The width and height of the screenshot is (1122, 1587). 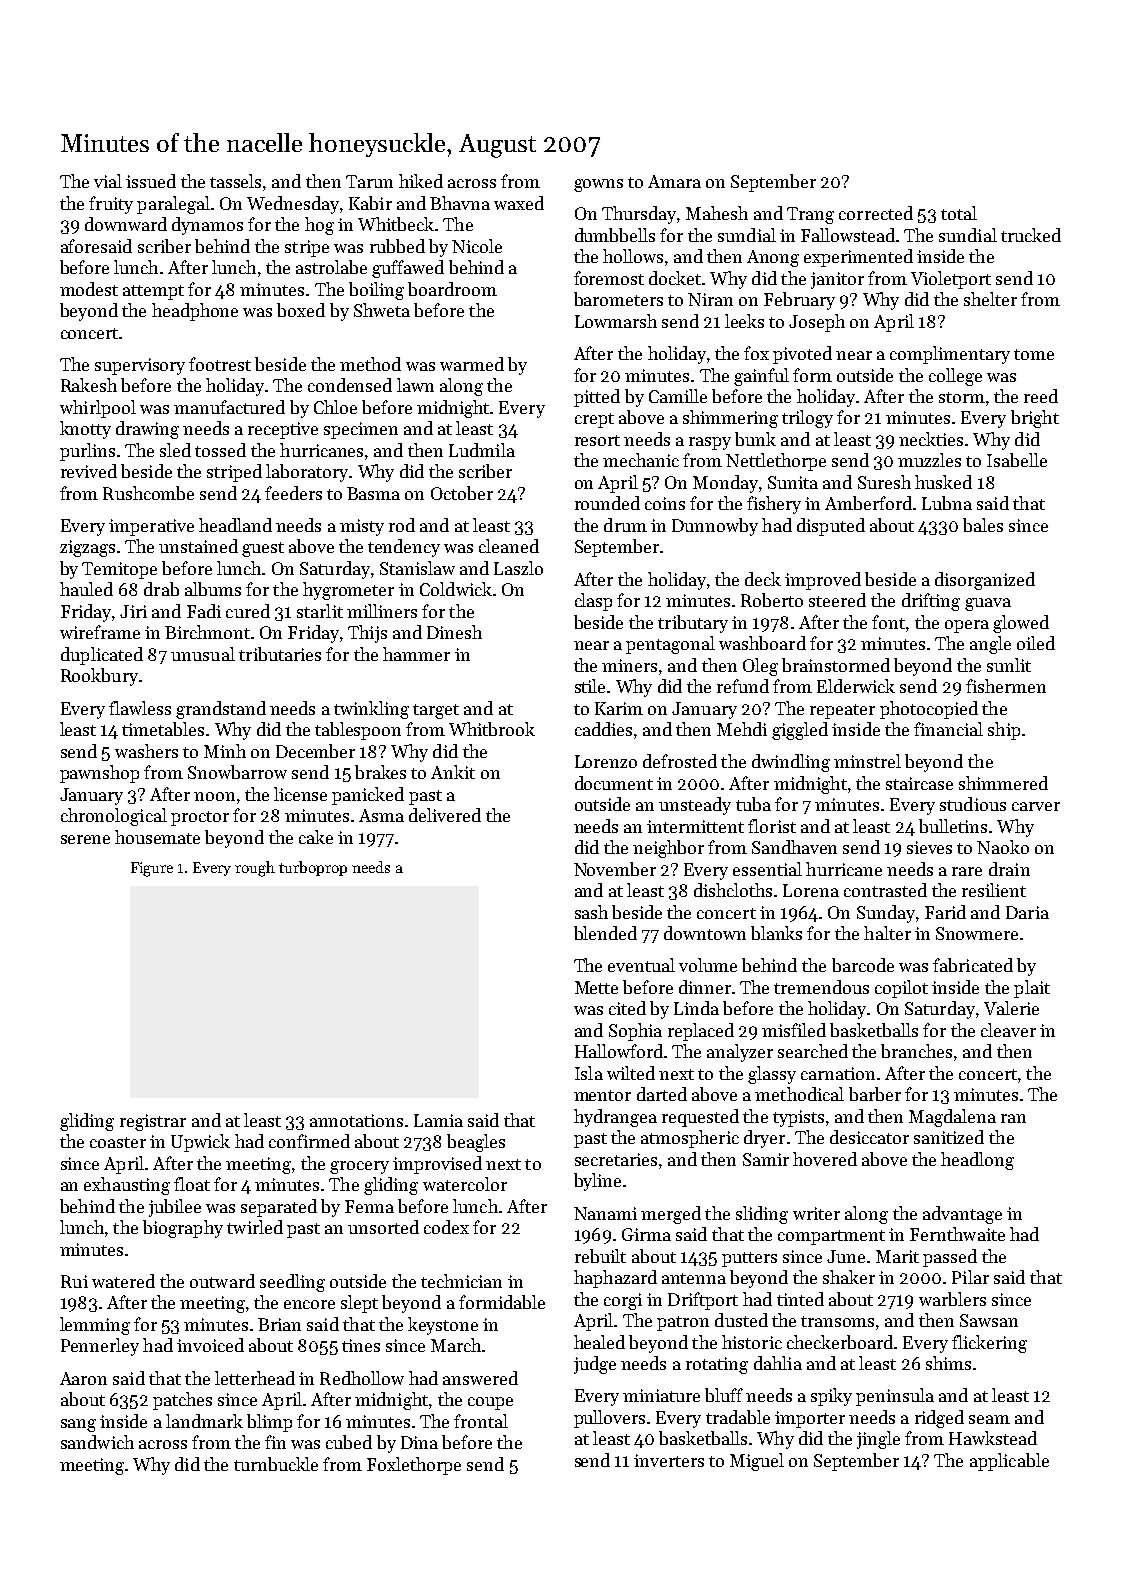 What do you see at coordinates (356, 1120) in the screenshot?
I see `annotations` at bounding box center [356, 1120].
